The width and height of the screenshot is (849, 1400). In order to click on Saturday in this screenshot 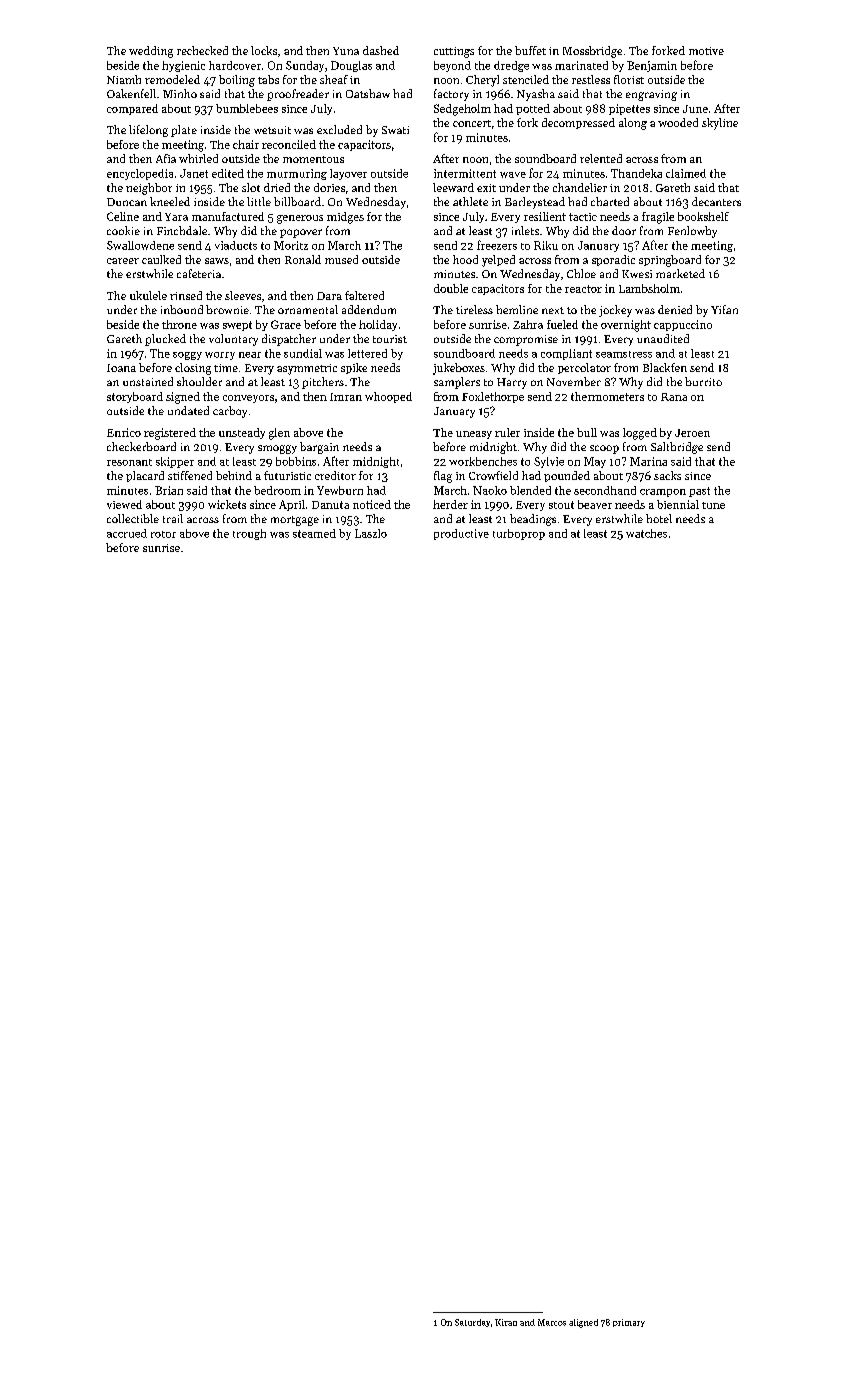, I will do `click(472, 1323)`.
